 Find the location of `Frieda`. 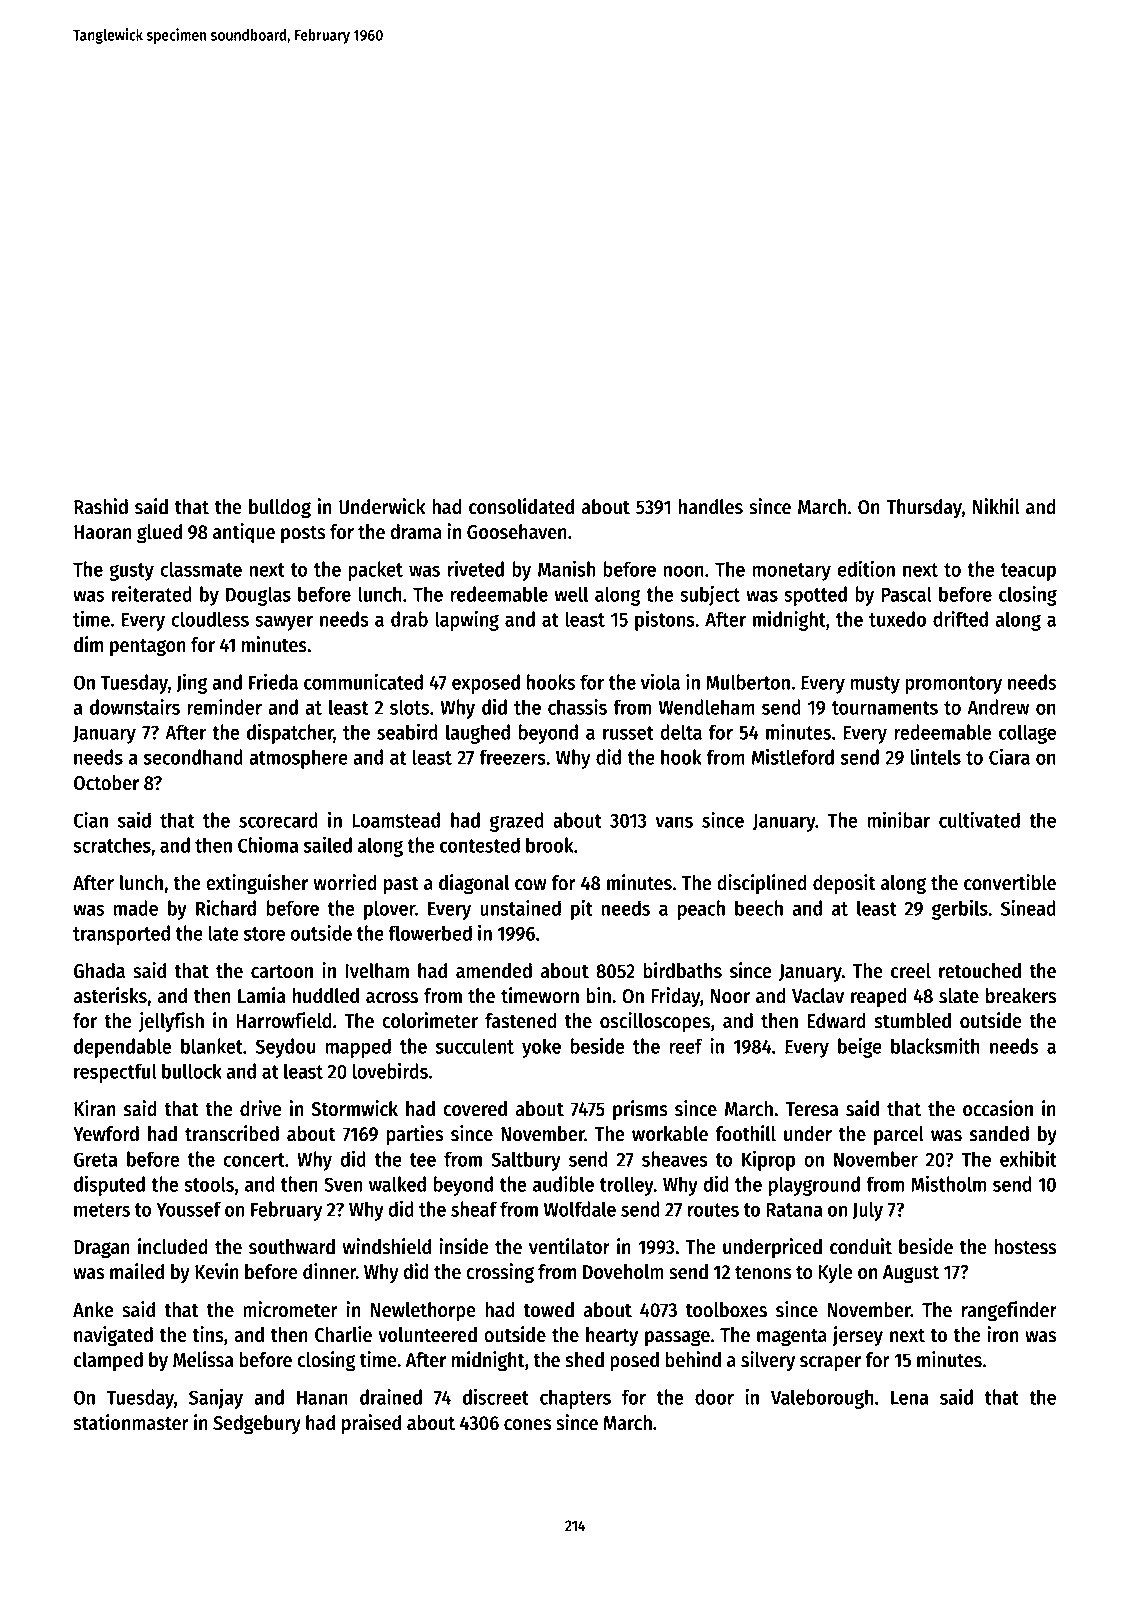

Frieda is located at coordinates (273, 681).
